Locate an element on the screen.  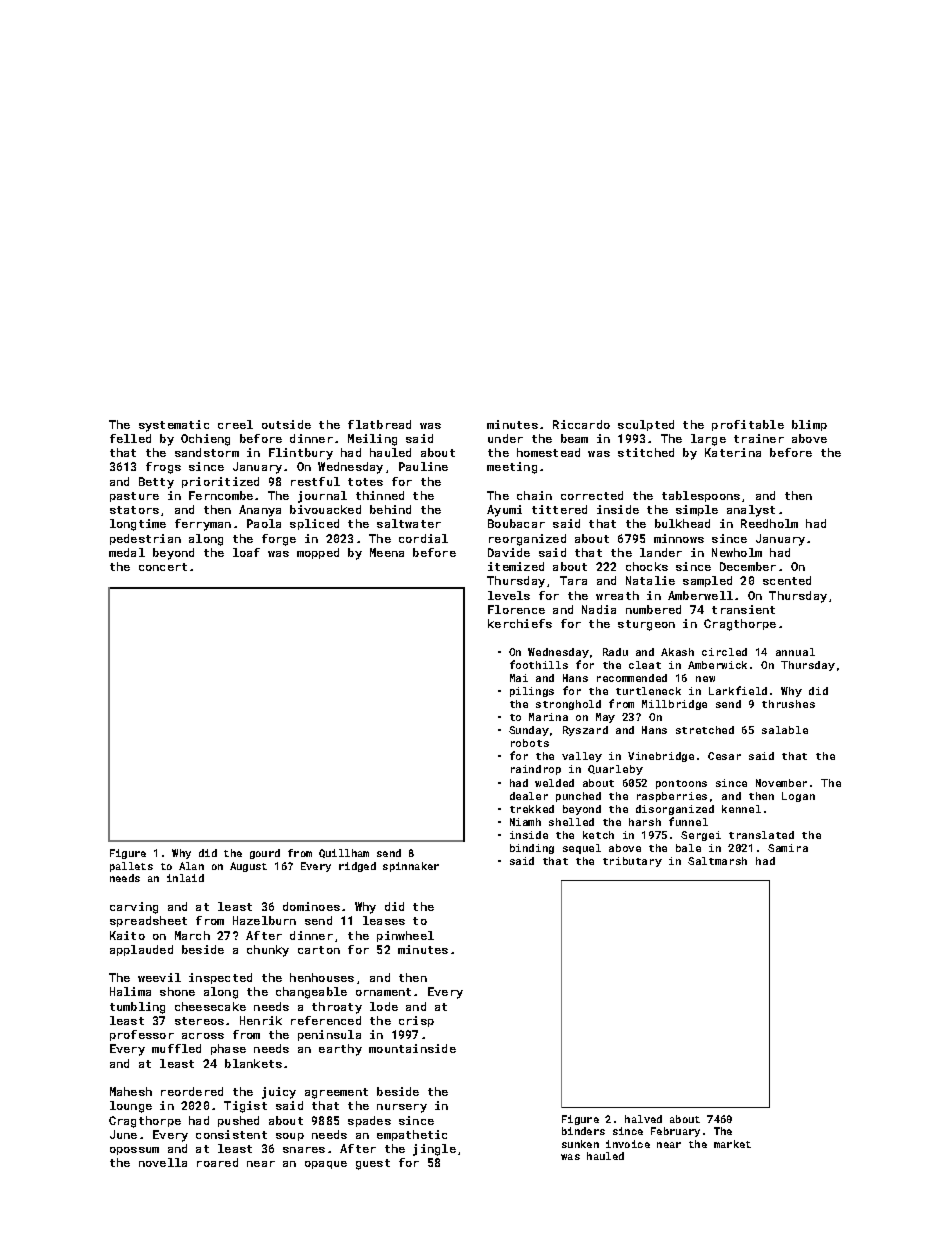
sunken is located at coordinates (580, 1144).
